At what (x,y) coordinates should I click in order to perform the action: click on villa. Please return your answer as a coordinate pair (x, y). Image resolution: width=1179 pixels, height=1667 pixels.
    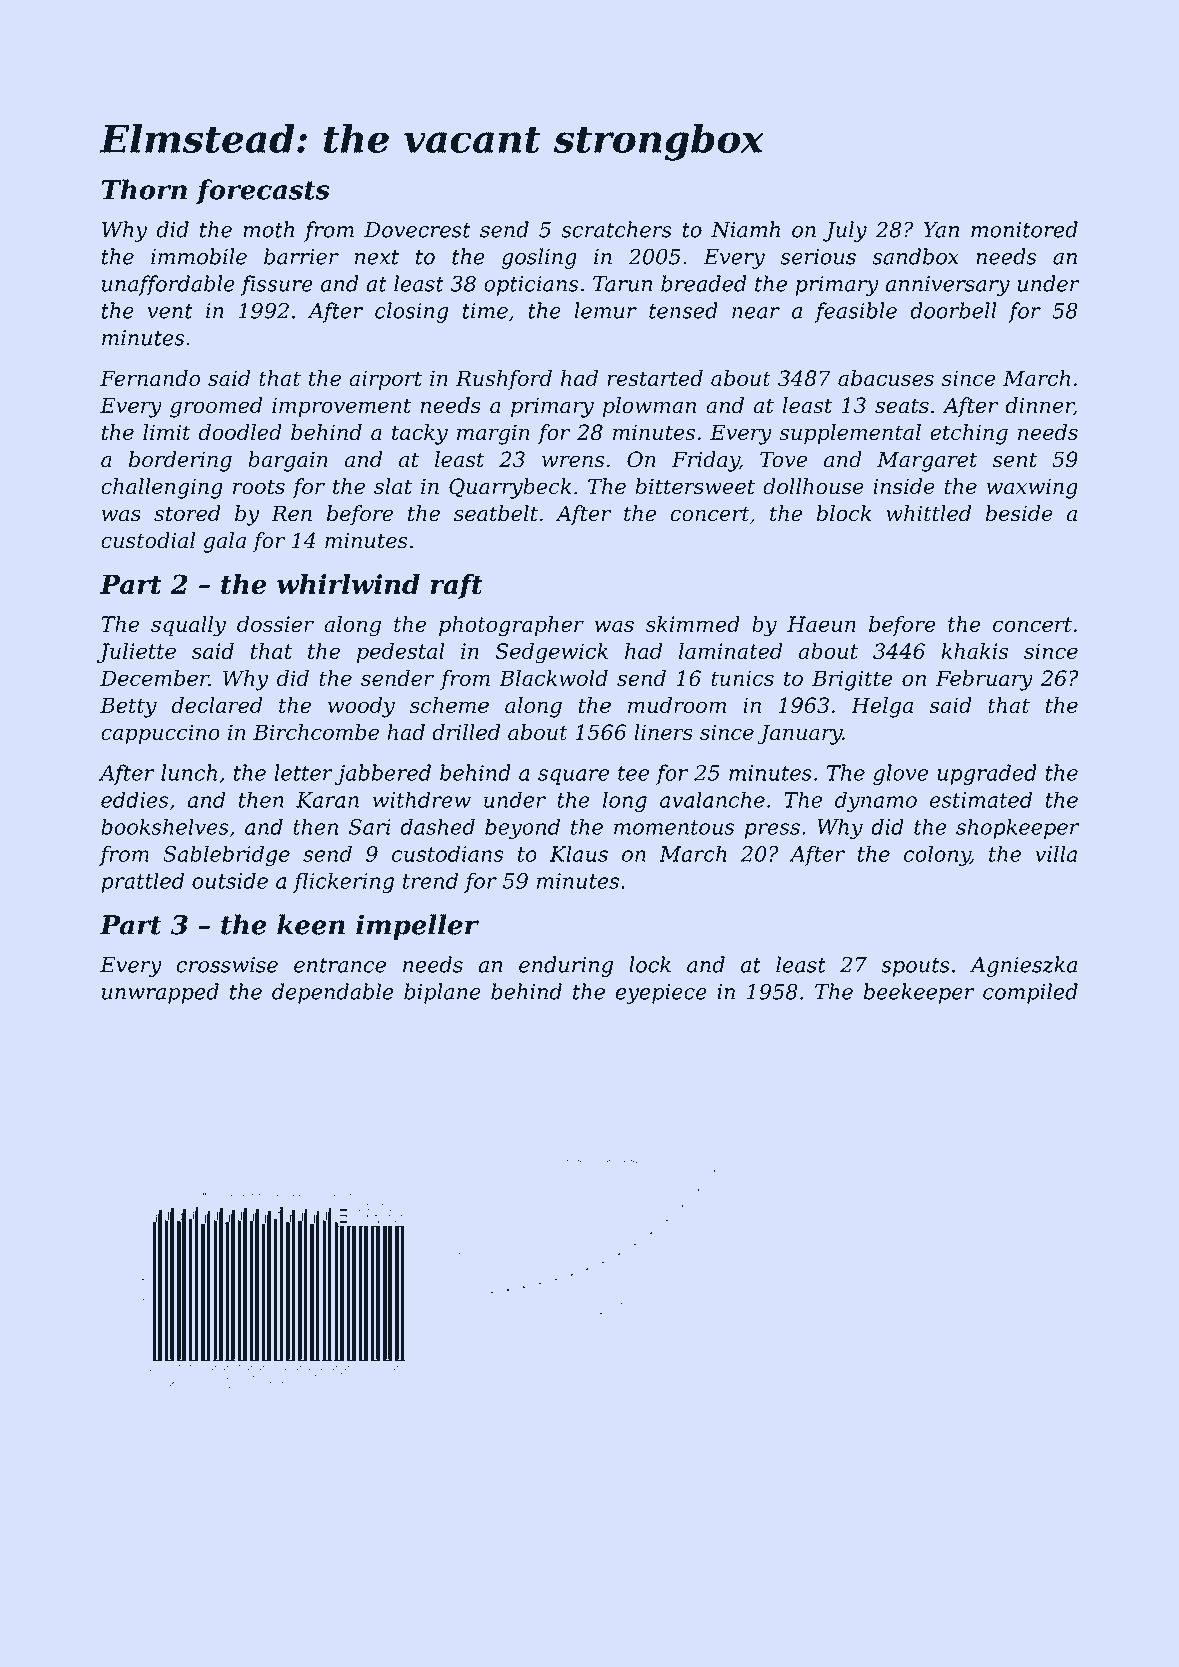
    Looking at the image, I should click on (1056, 853).
